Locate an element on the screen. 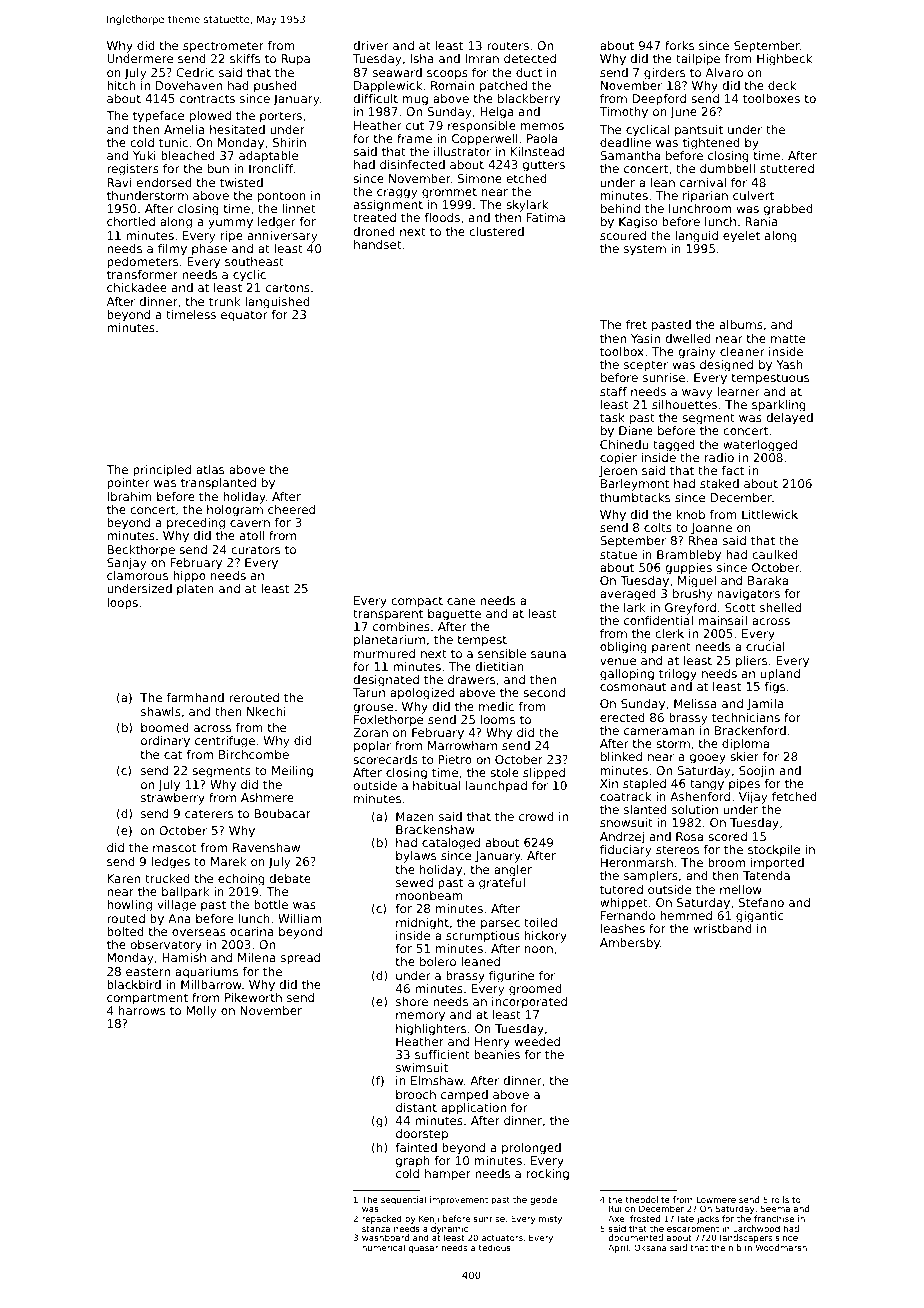 The width and height of the screenshot is (924, 1308). clustered is located at coordinates (496, 231).
